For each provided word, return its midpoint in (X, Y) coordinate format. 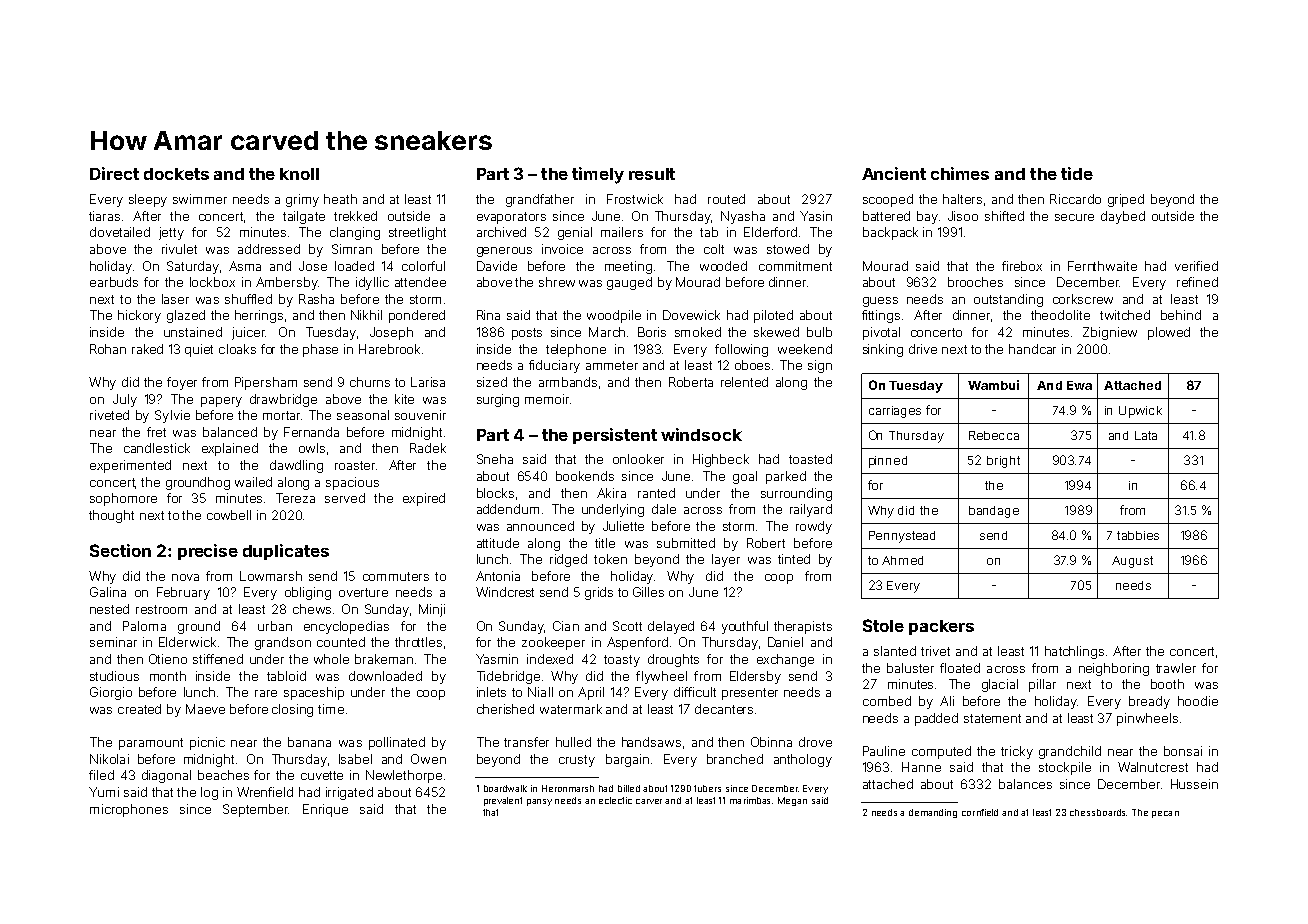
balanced (230, 432)
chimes (960, 173)
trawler (1176, 668)
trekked (355, 216)
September (255, 810)
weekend (805, 349)
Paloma (144, 626)
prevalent (503, 801)
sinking (883, 350)
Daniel (785, 642)
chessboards (1098, 812)
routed (726, 199)
